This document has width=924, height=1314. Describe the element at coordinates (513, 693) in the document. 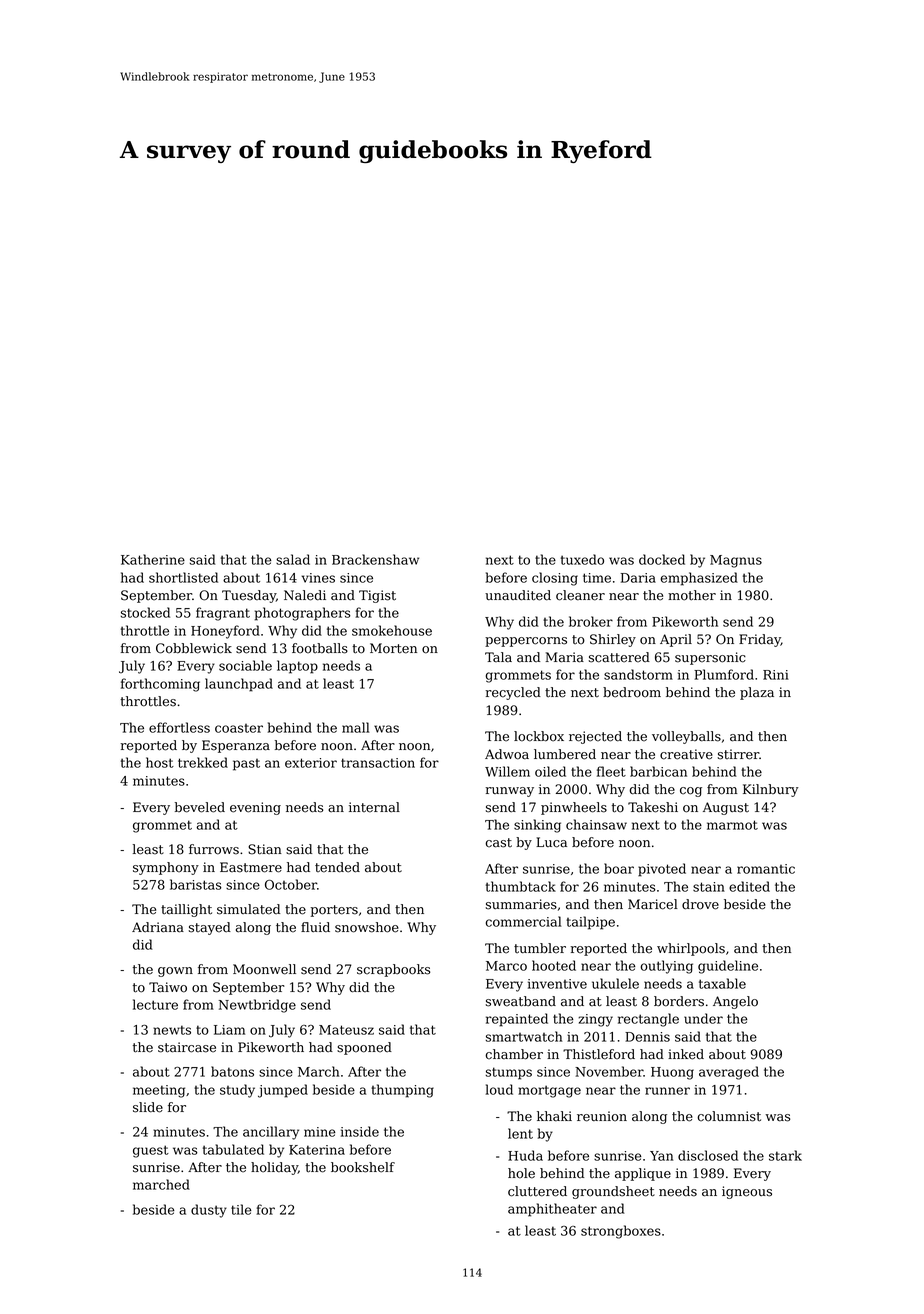

I see `recycled` at that location.
